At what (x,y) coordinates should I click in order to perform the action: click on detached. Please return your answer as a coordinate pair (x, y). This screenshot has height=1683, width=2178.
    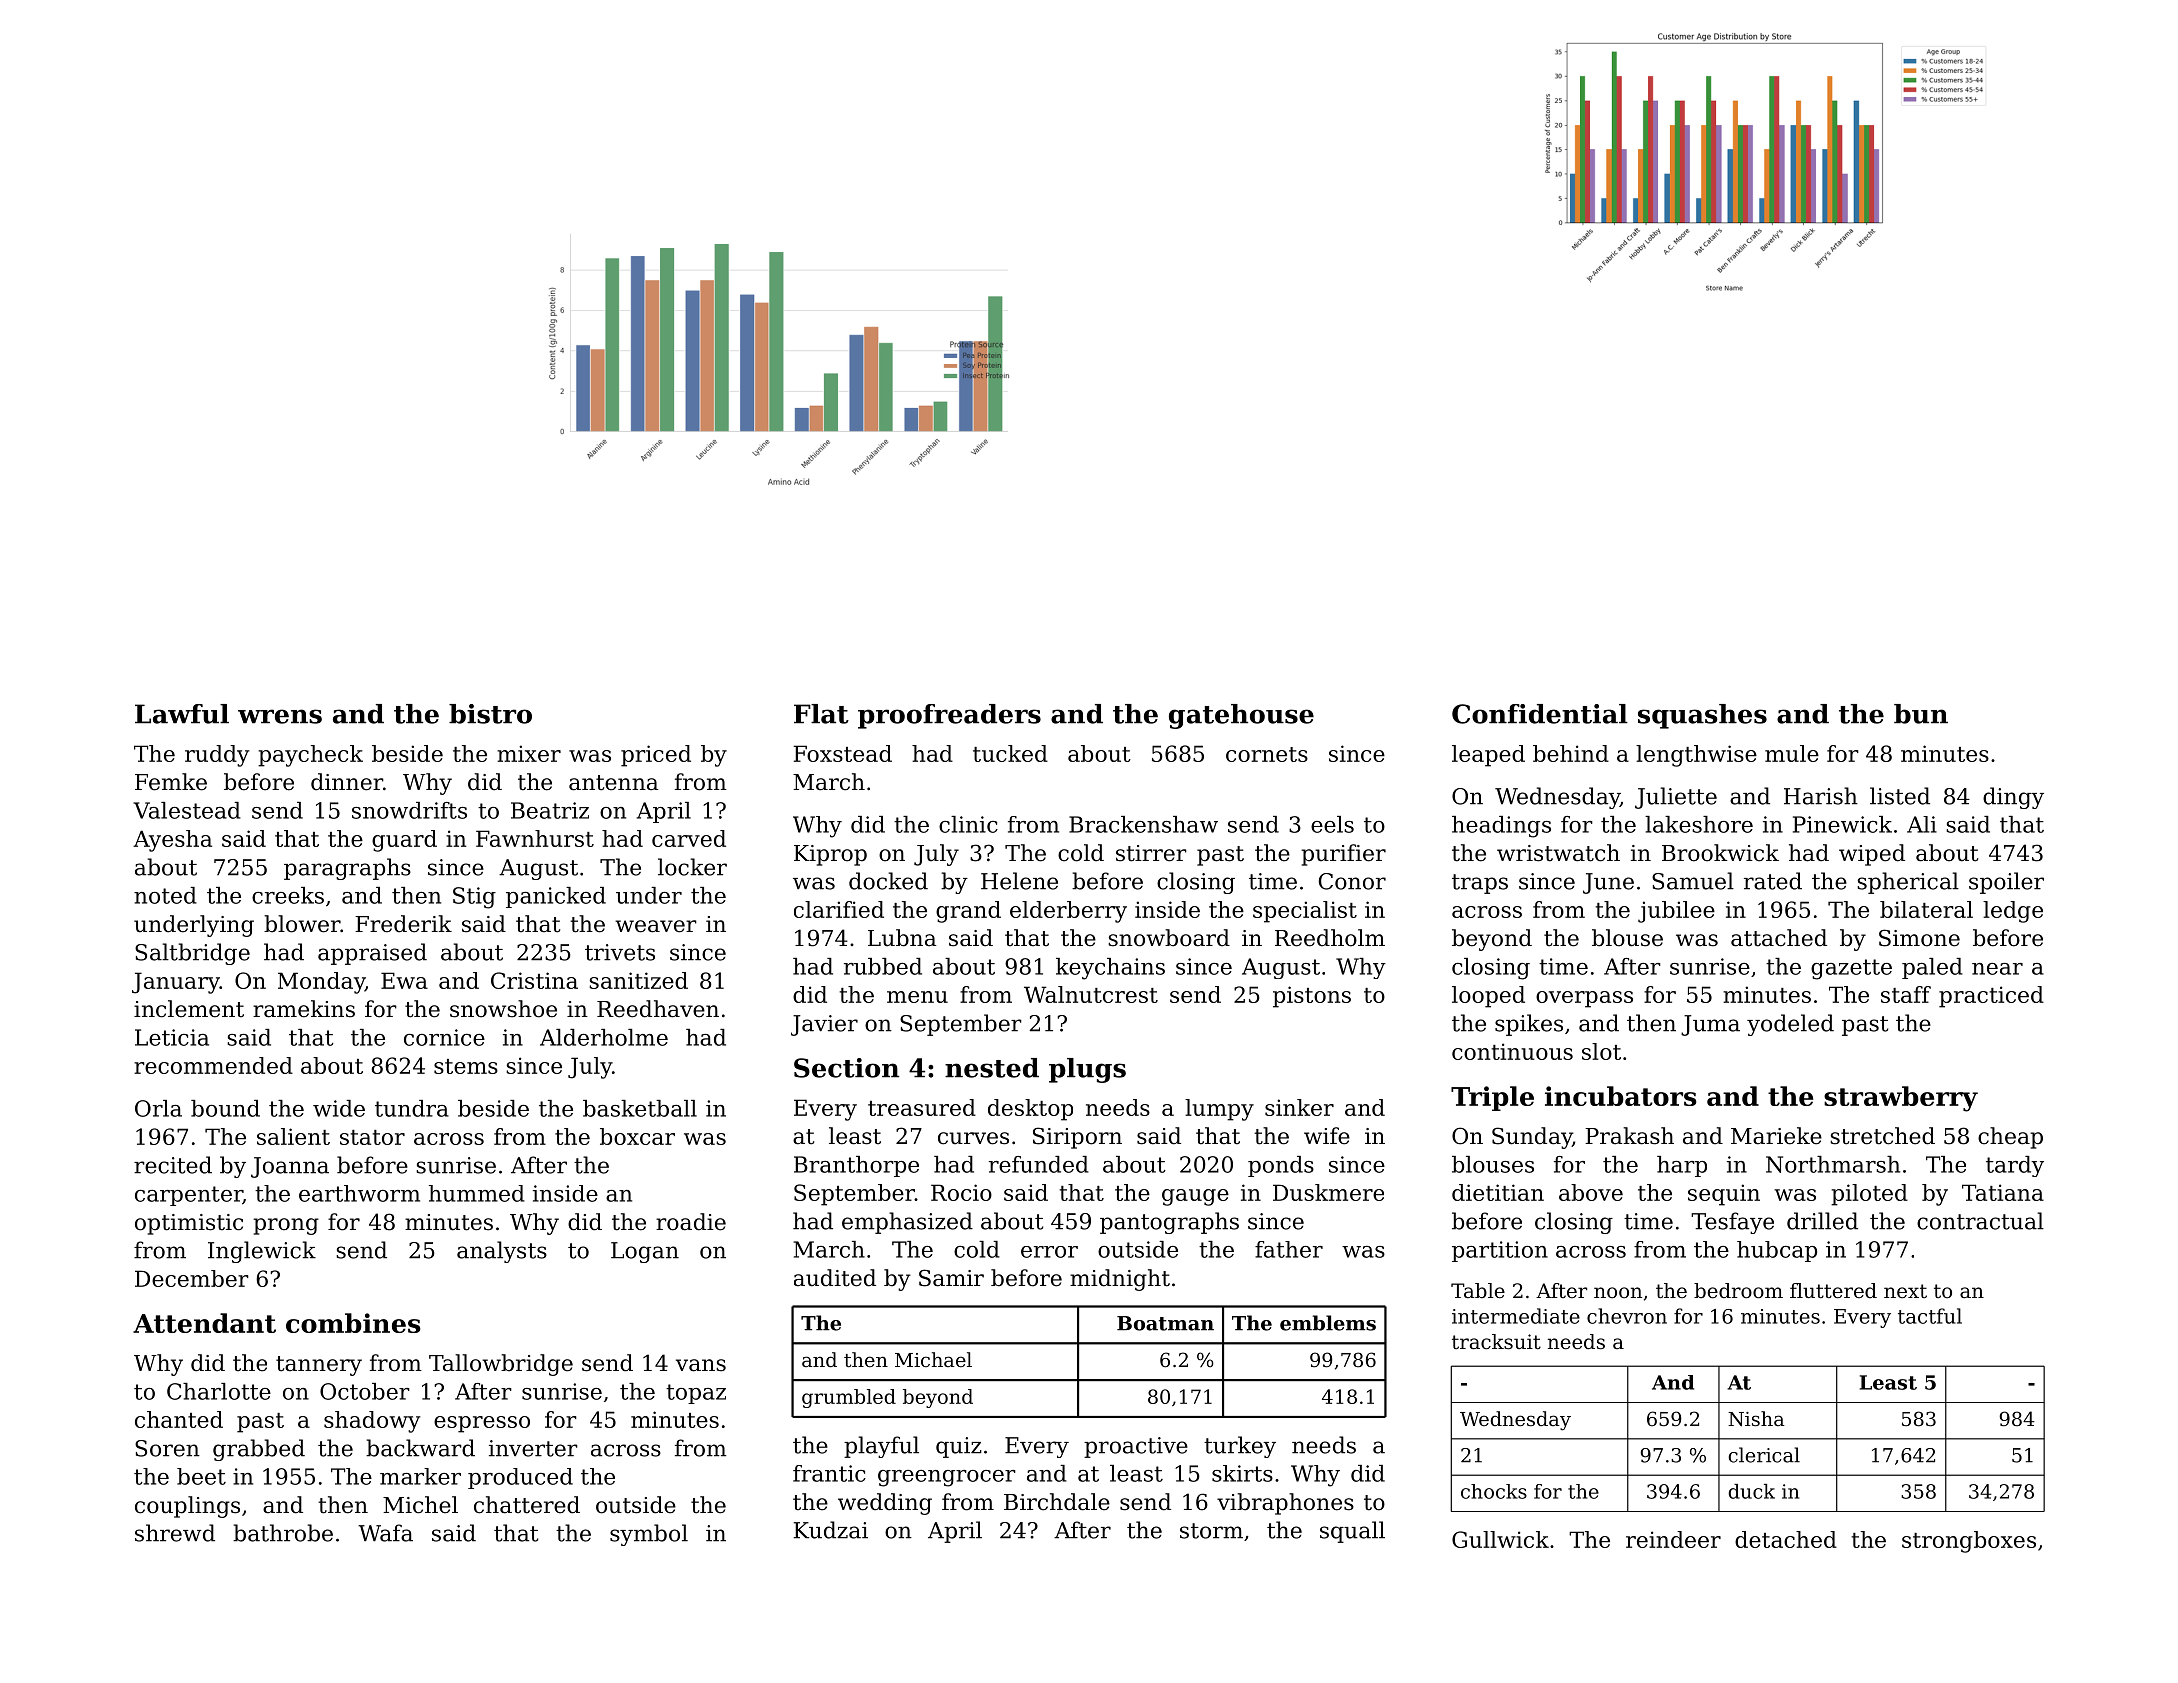
    Looking at the image, I should click on (1786, 1539).
